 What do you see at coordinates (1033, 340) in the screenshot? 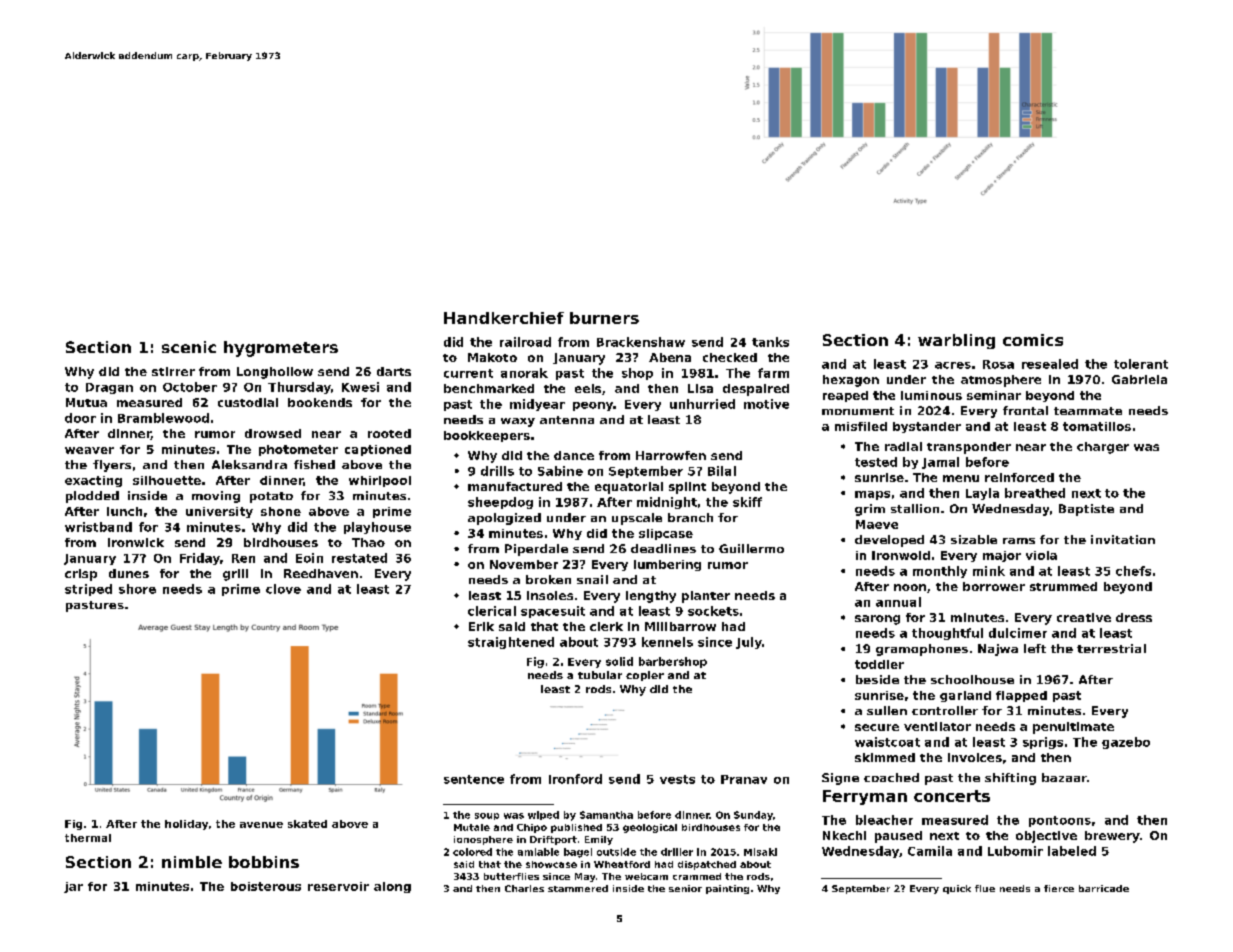
I see `comics` at bounding box center [1033, 340].
